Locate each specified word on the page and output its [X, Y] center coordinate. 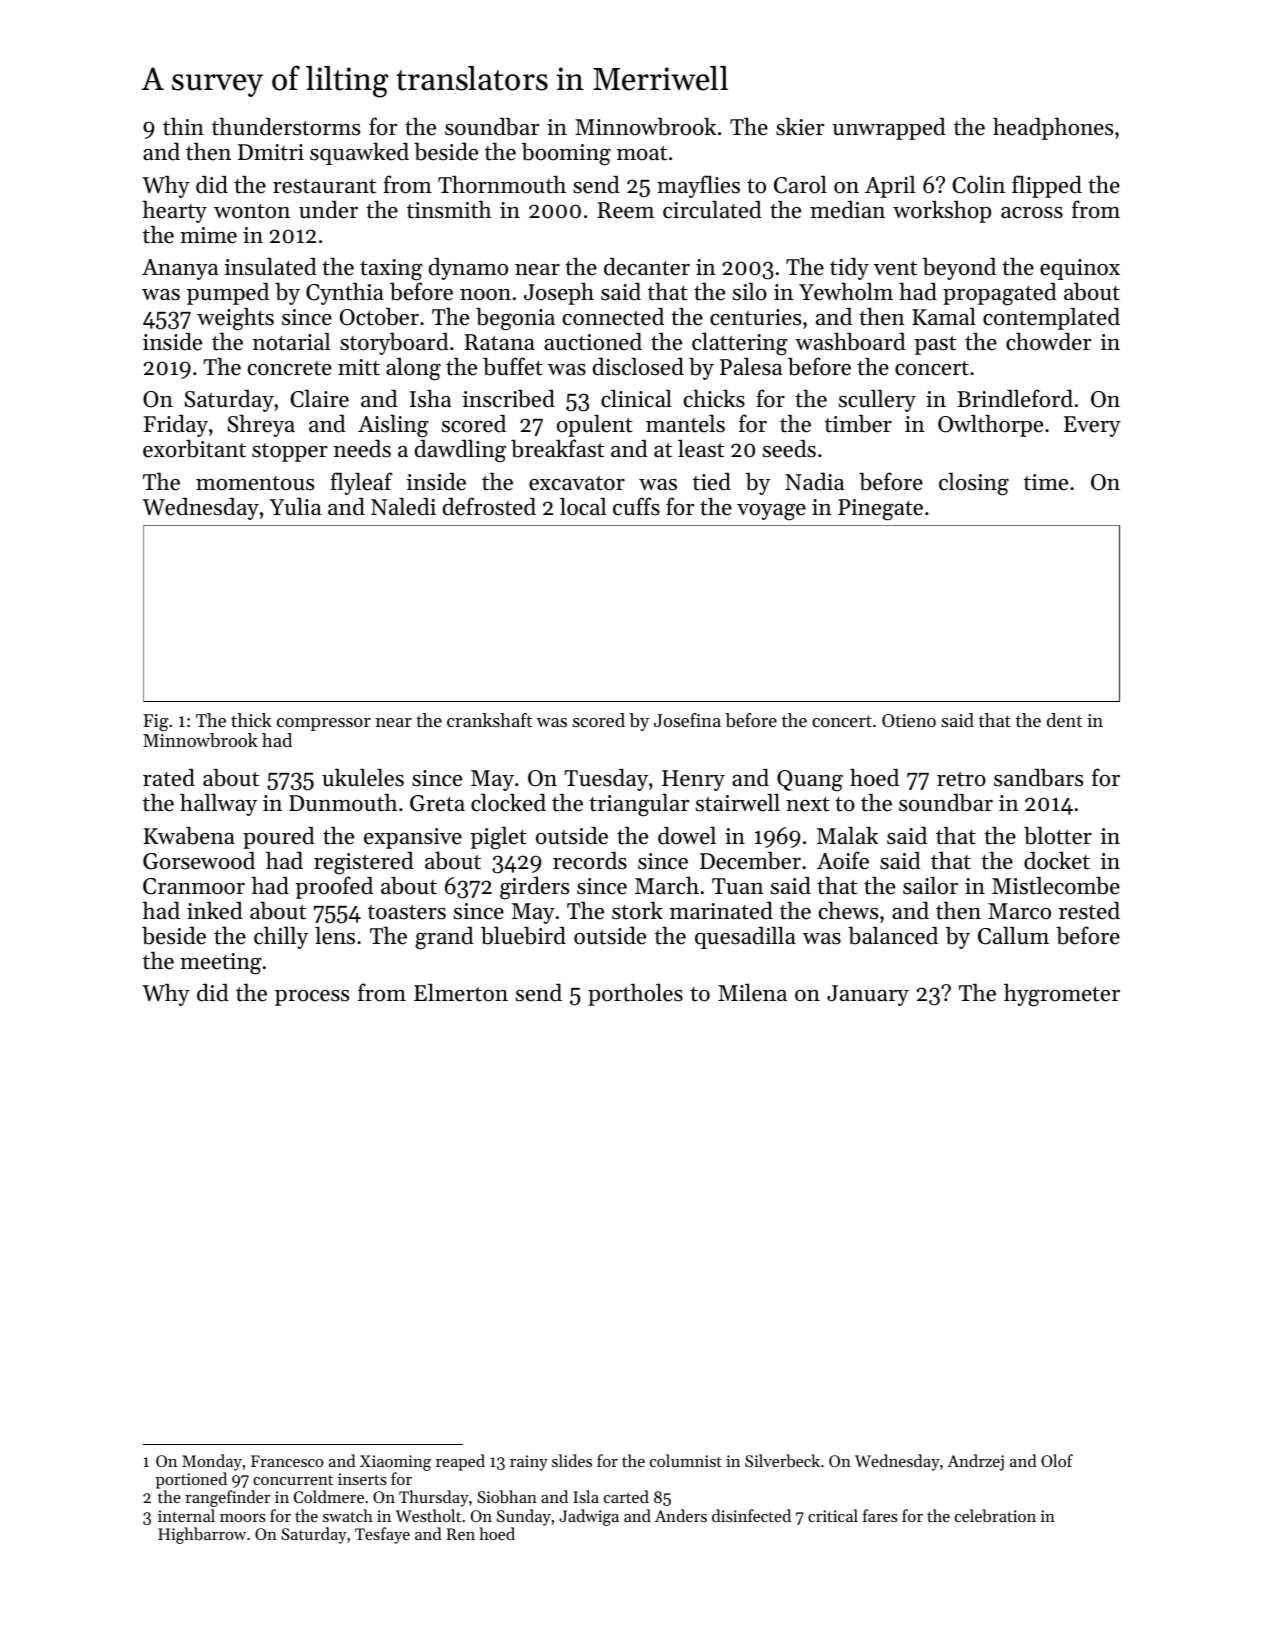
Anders [681, 1515]
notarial [291, 341]
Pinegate [880, 510]
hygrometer [1062, 995]
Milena [752, 993]
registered [364, 863]
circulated [712, 209]
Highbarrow [202, 1535]
